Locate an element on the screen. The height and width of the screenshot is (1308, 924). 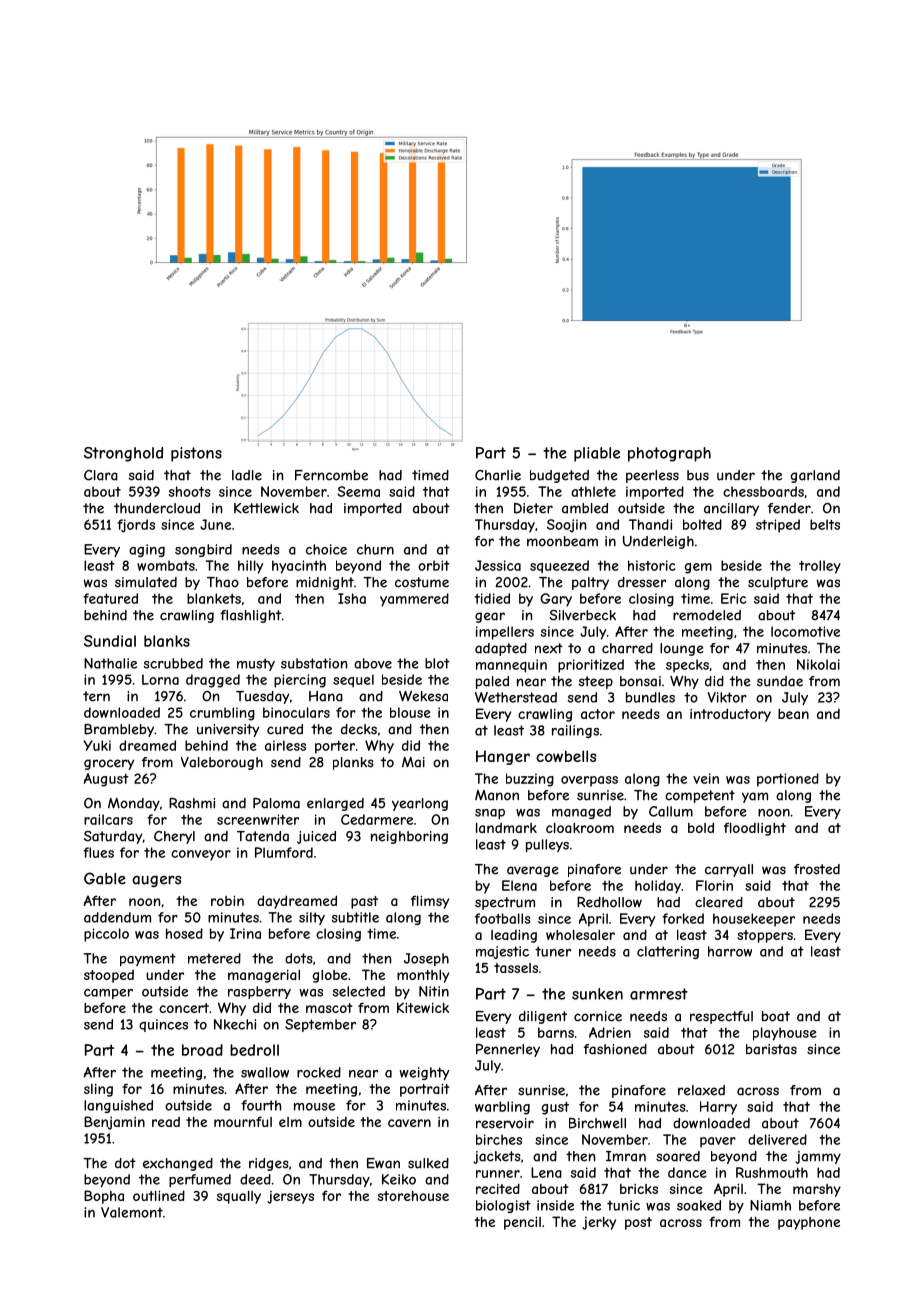
blouse is located at coordinates (410, 712).
